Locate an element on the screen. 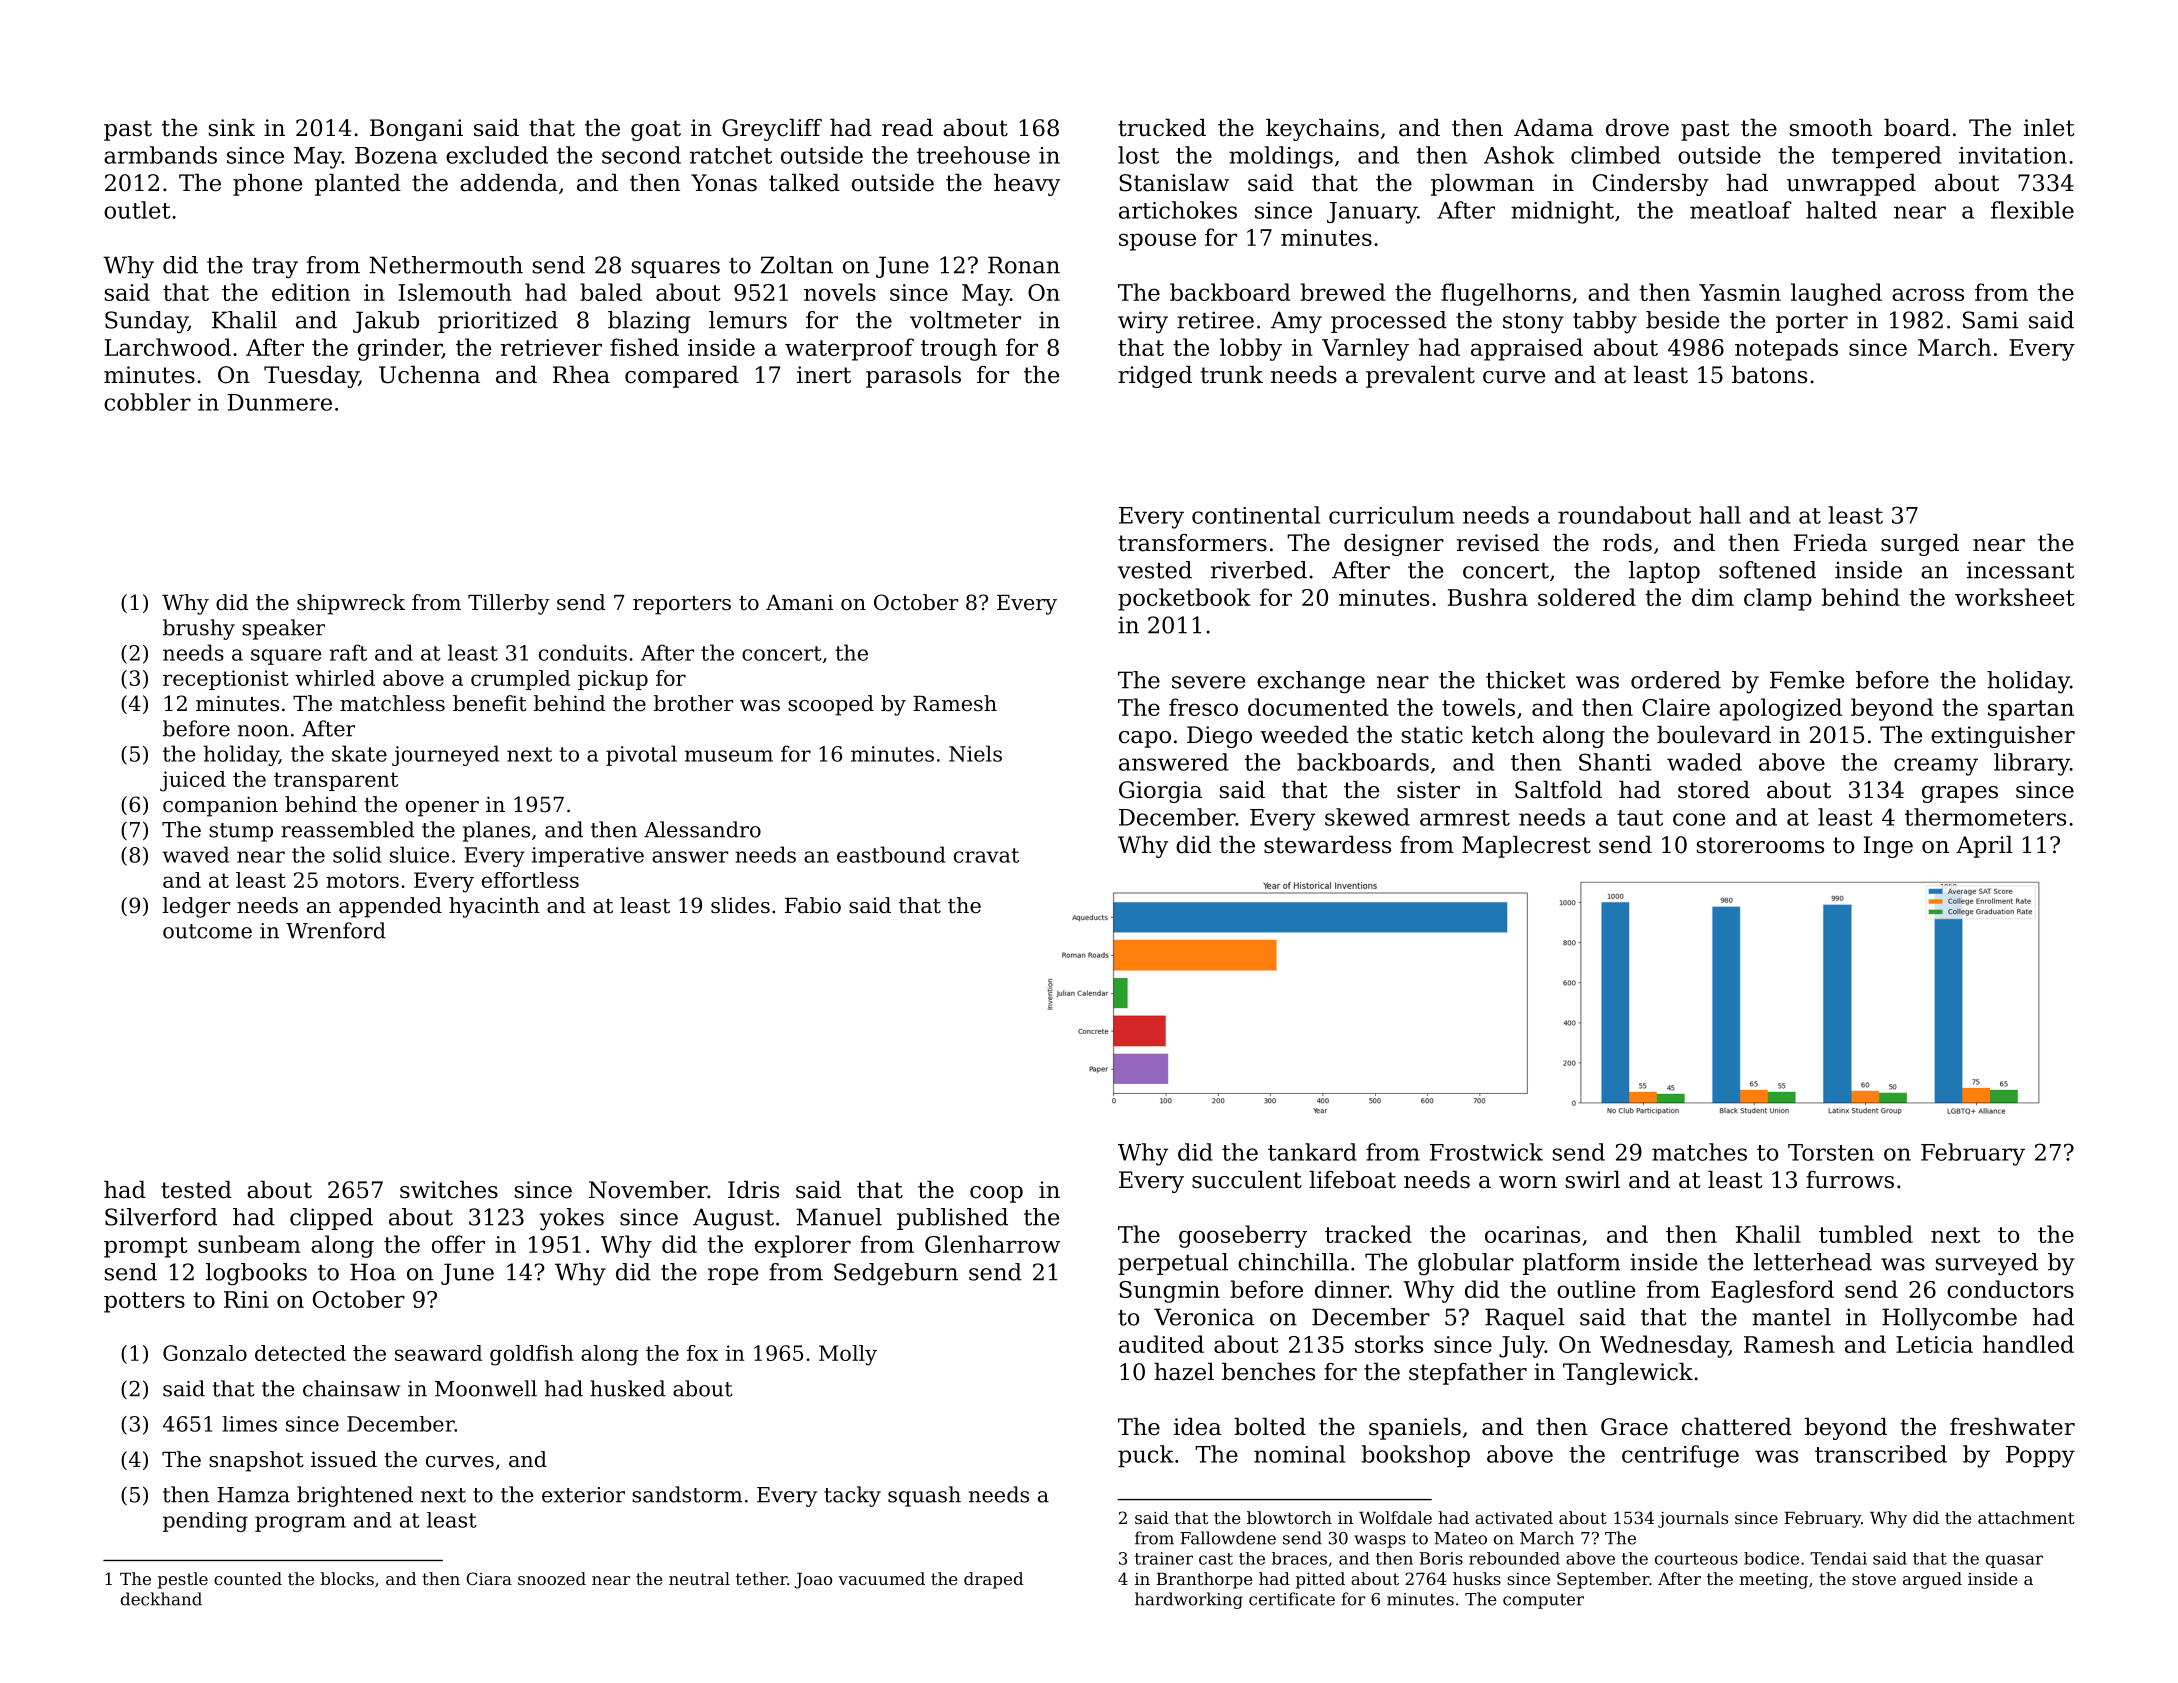  Frieda is located at coordinates (1830, 543).
